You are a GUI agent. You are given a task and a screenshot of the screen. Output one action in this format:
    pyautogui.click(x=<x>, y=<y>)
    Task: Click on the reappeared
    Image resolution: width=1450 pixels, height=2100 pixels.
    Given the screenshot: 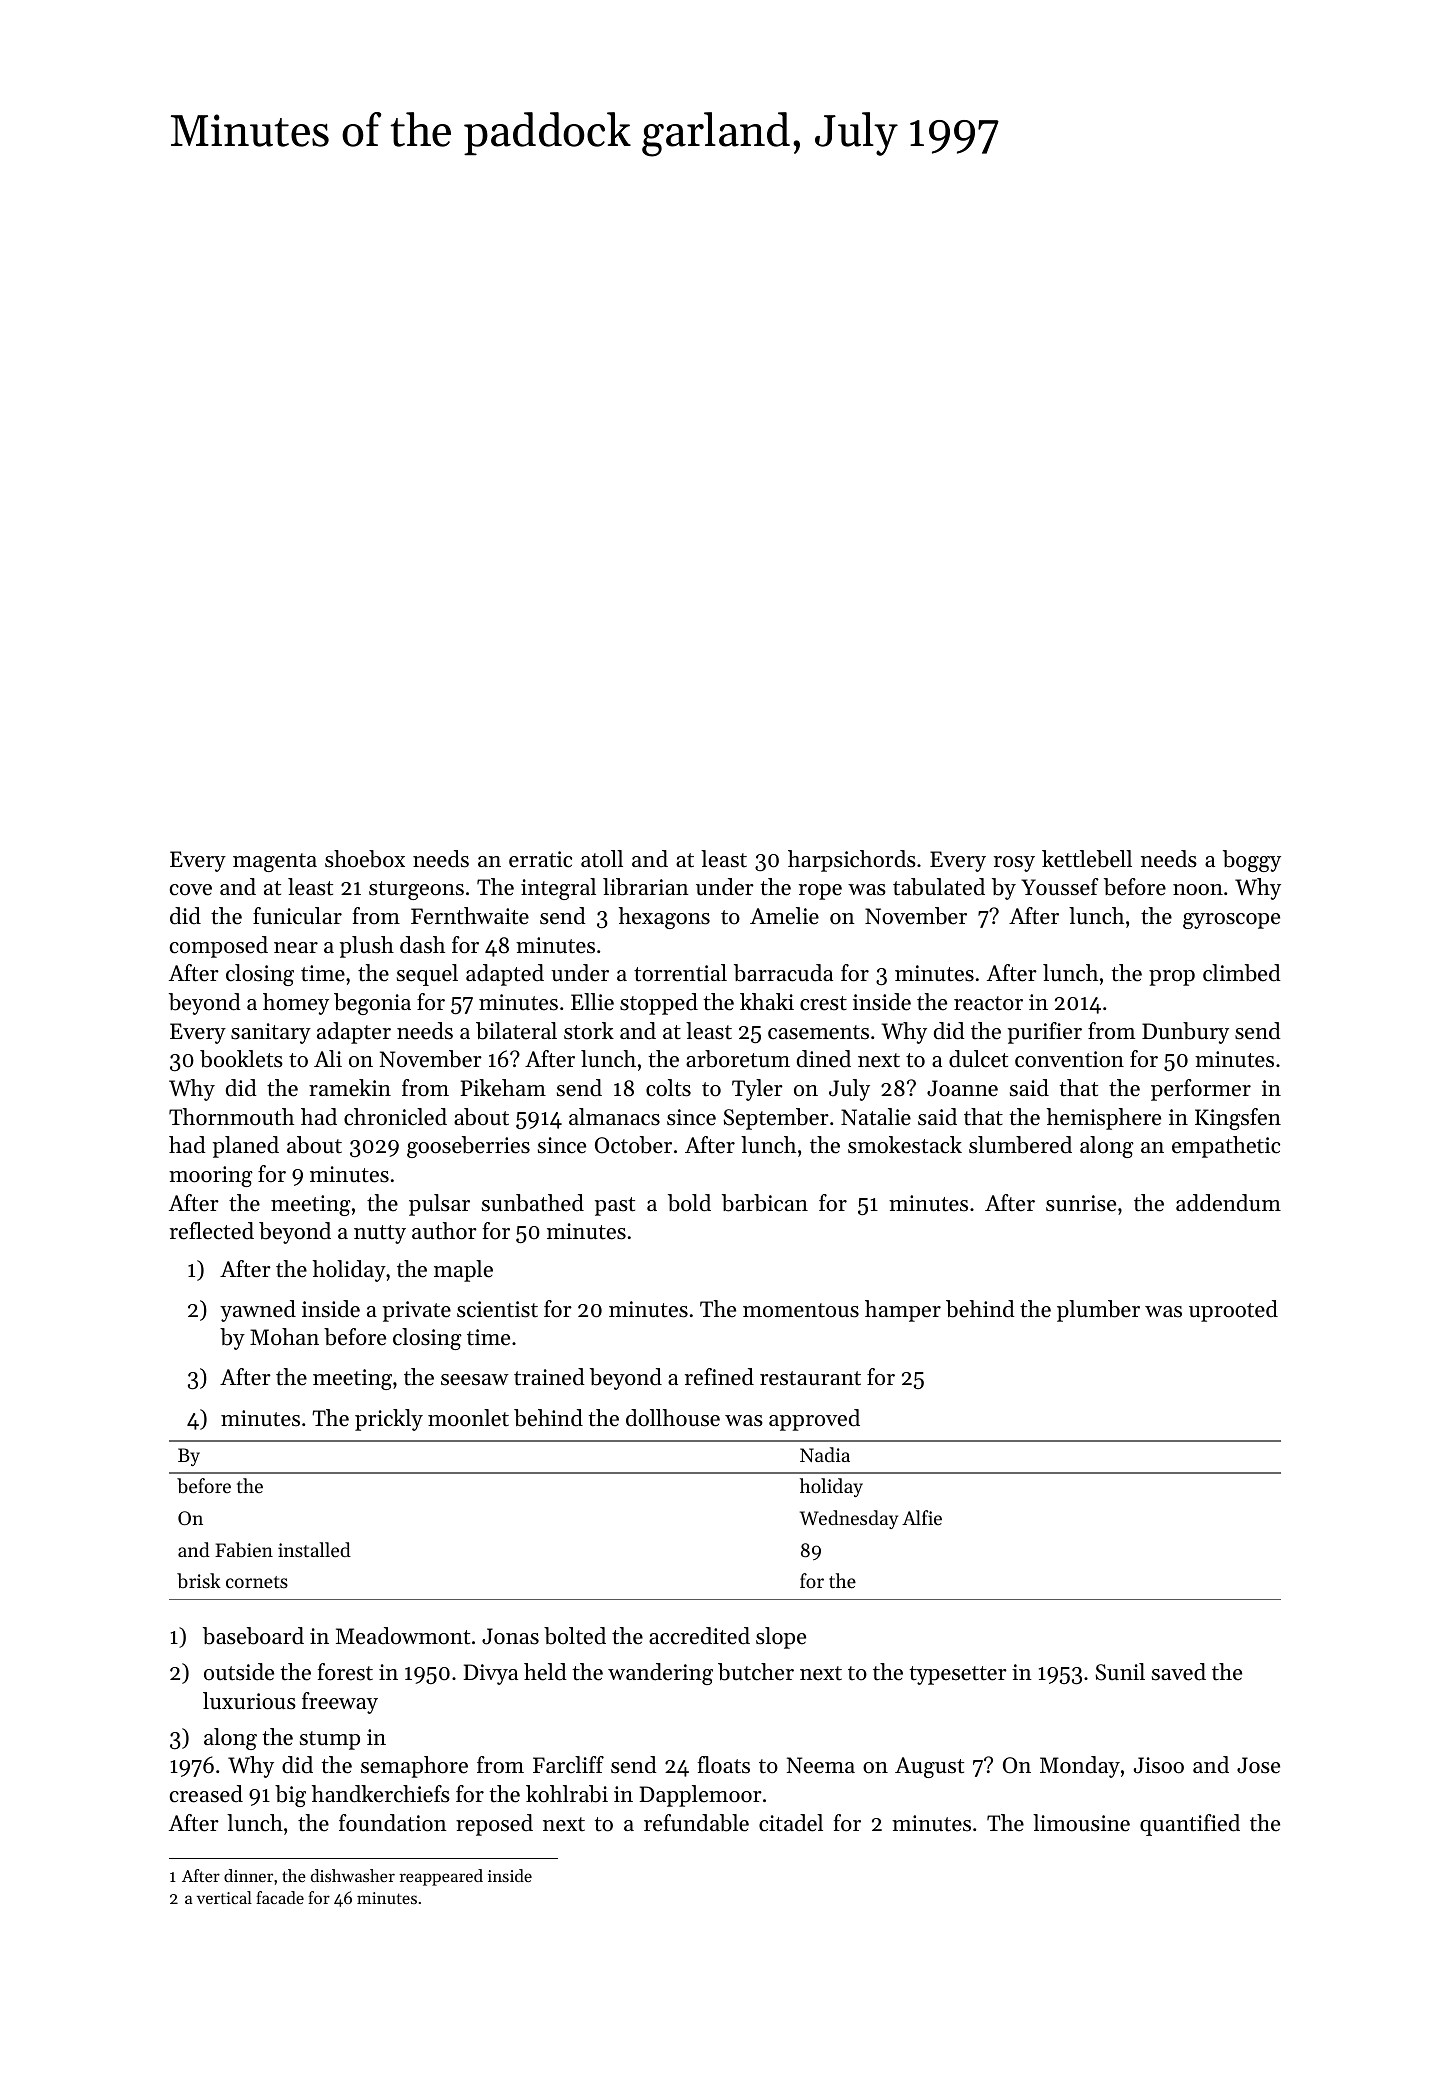 What is the action you would take?
    pyautogui.click(x=441, y=1877)
